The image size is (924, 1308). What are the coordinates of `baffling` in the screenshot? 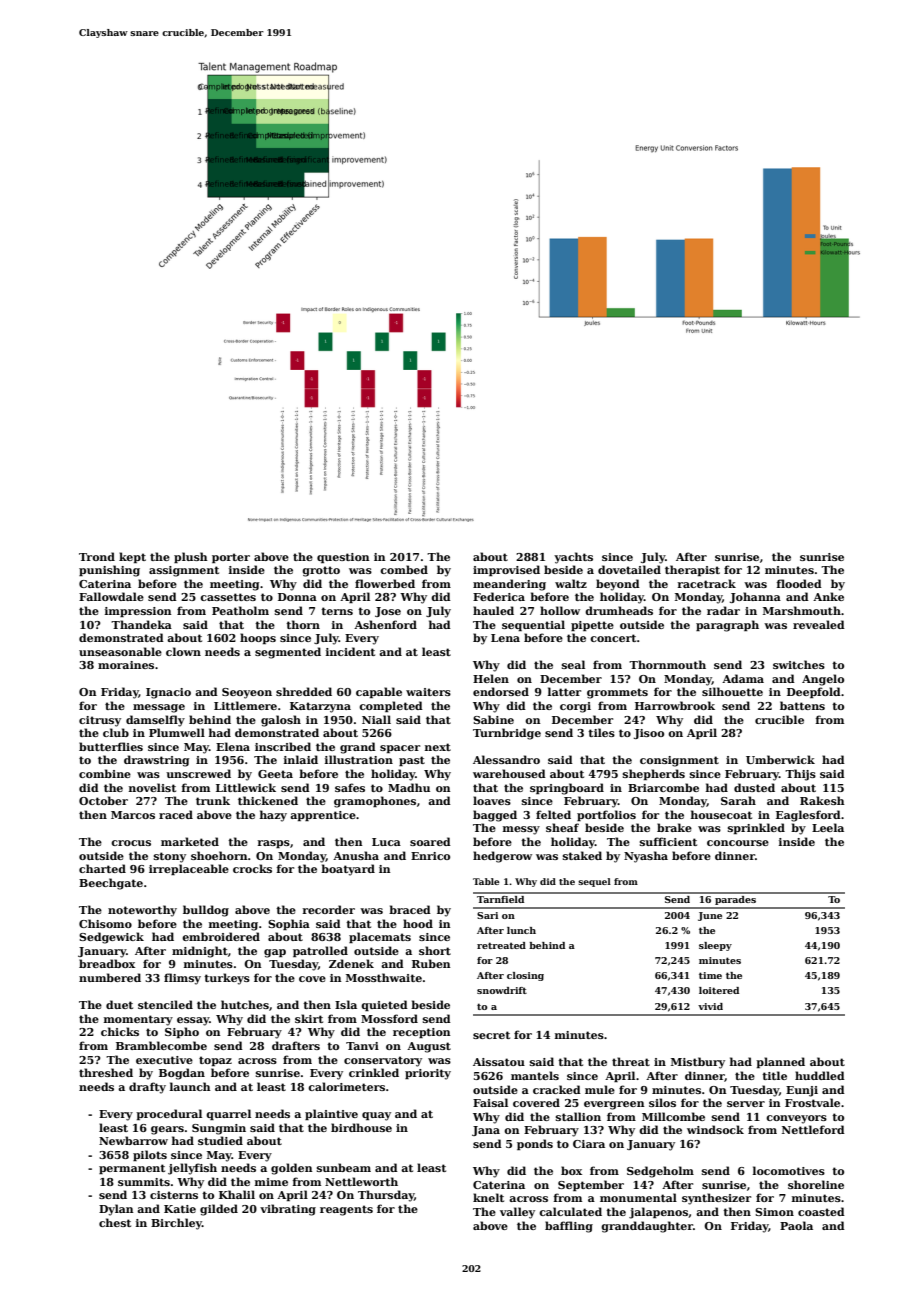 It's located at (569, 1227).
